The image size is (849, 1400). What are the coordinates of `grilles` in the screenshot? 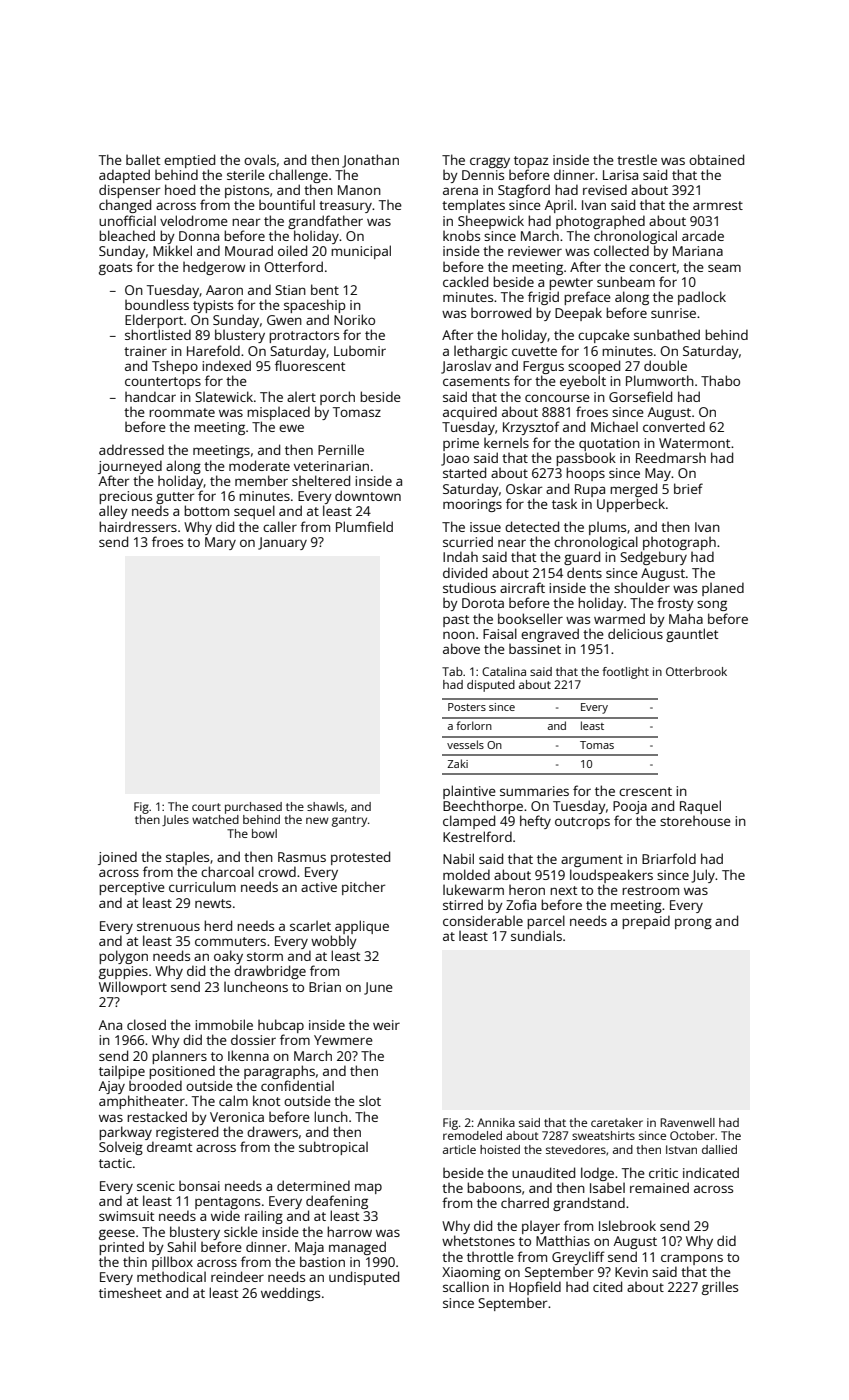 It's located at (720, 1288).
